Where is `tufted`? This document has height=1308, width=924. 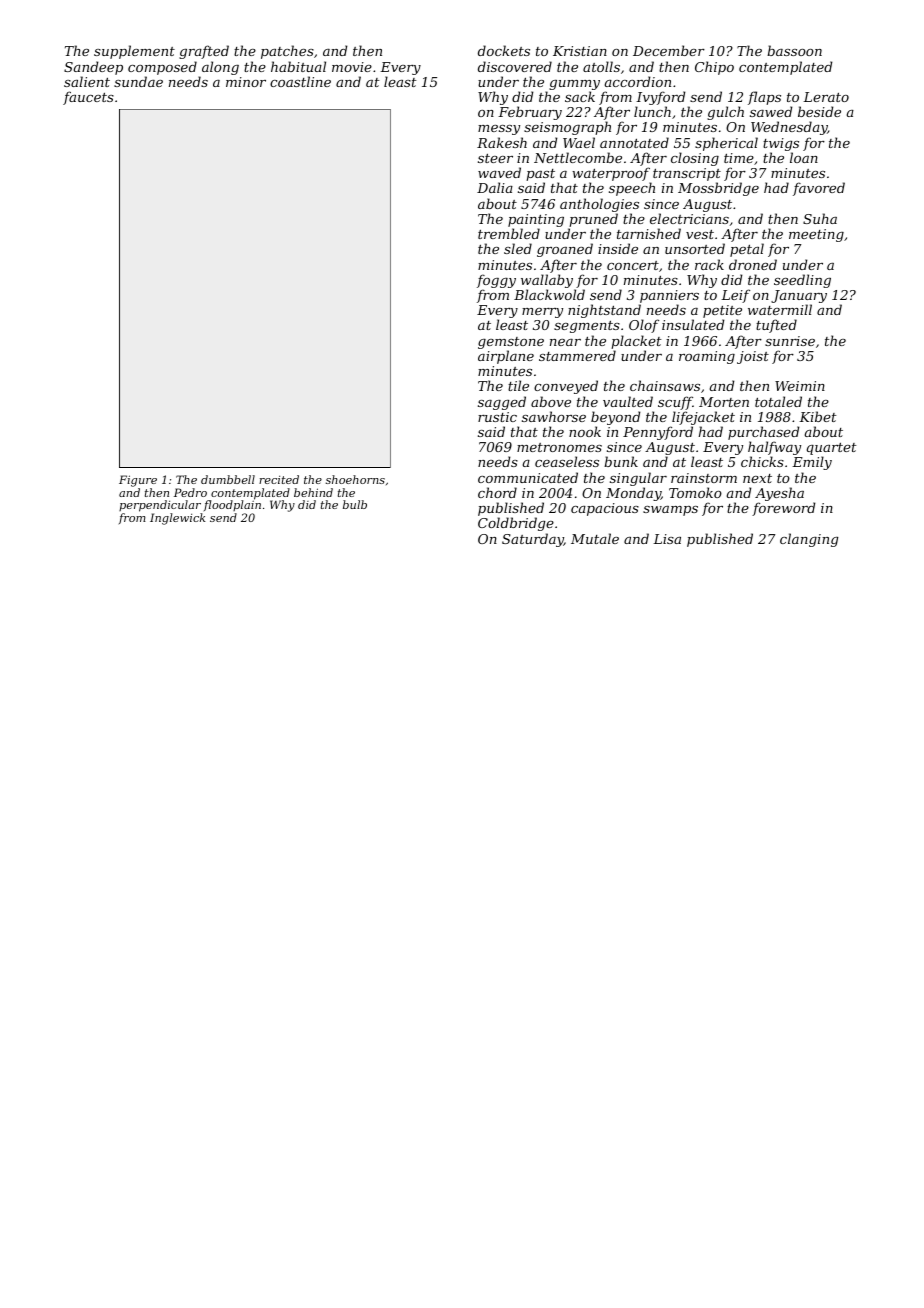 tufted is located at coordinates (776, 326).
